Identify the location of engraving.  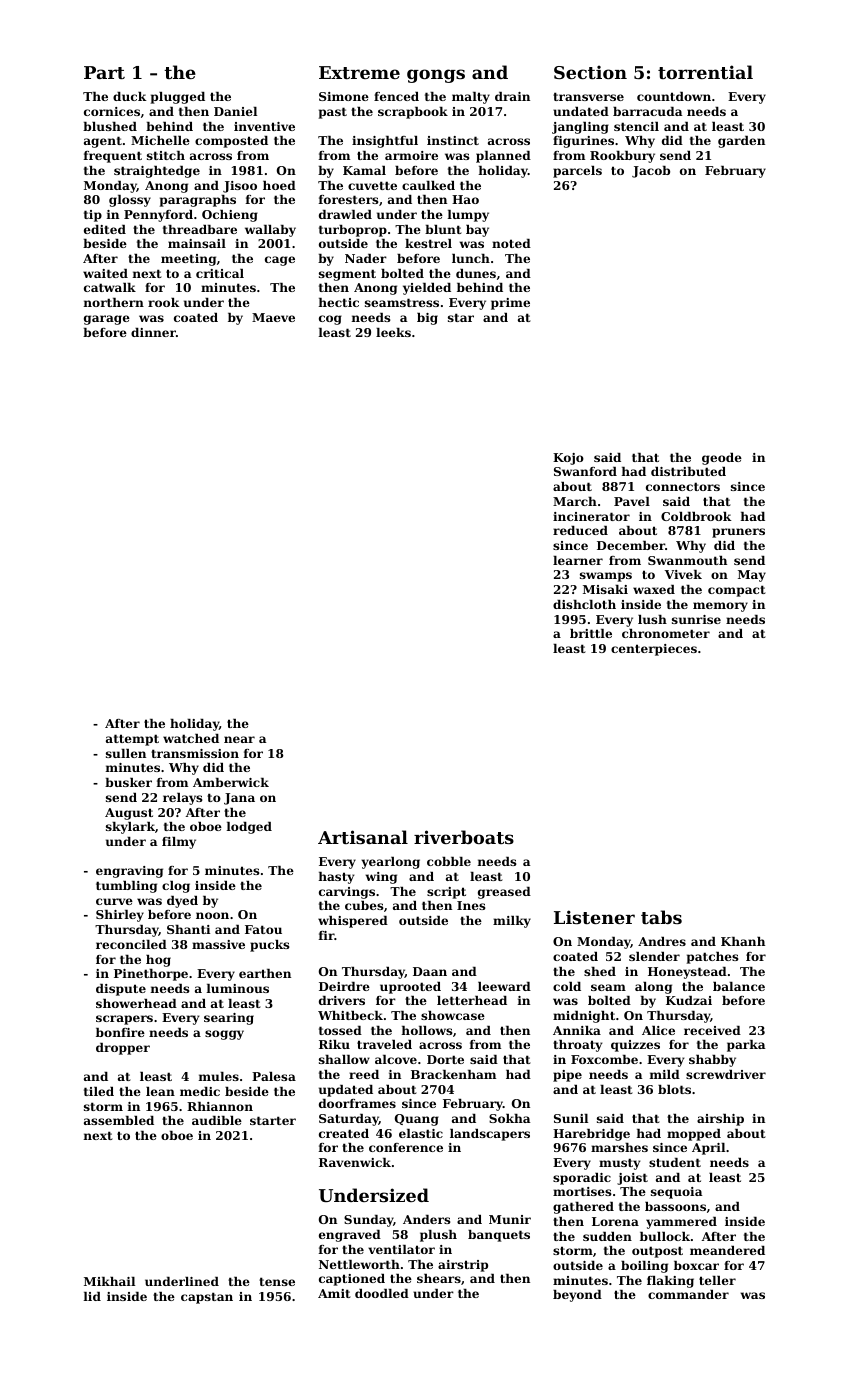
(129, 872).
